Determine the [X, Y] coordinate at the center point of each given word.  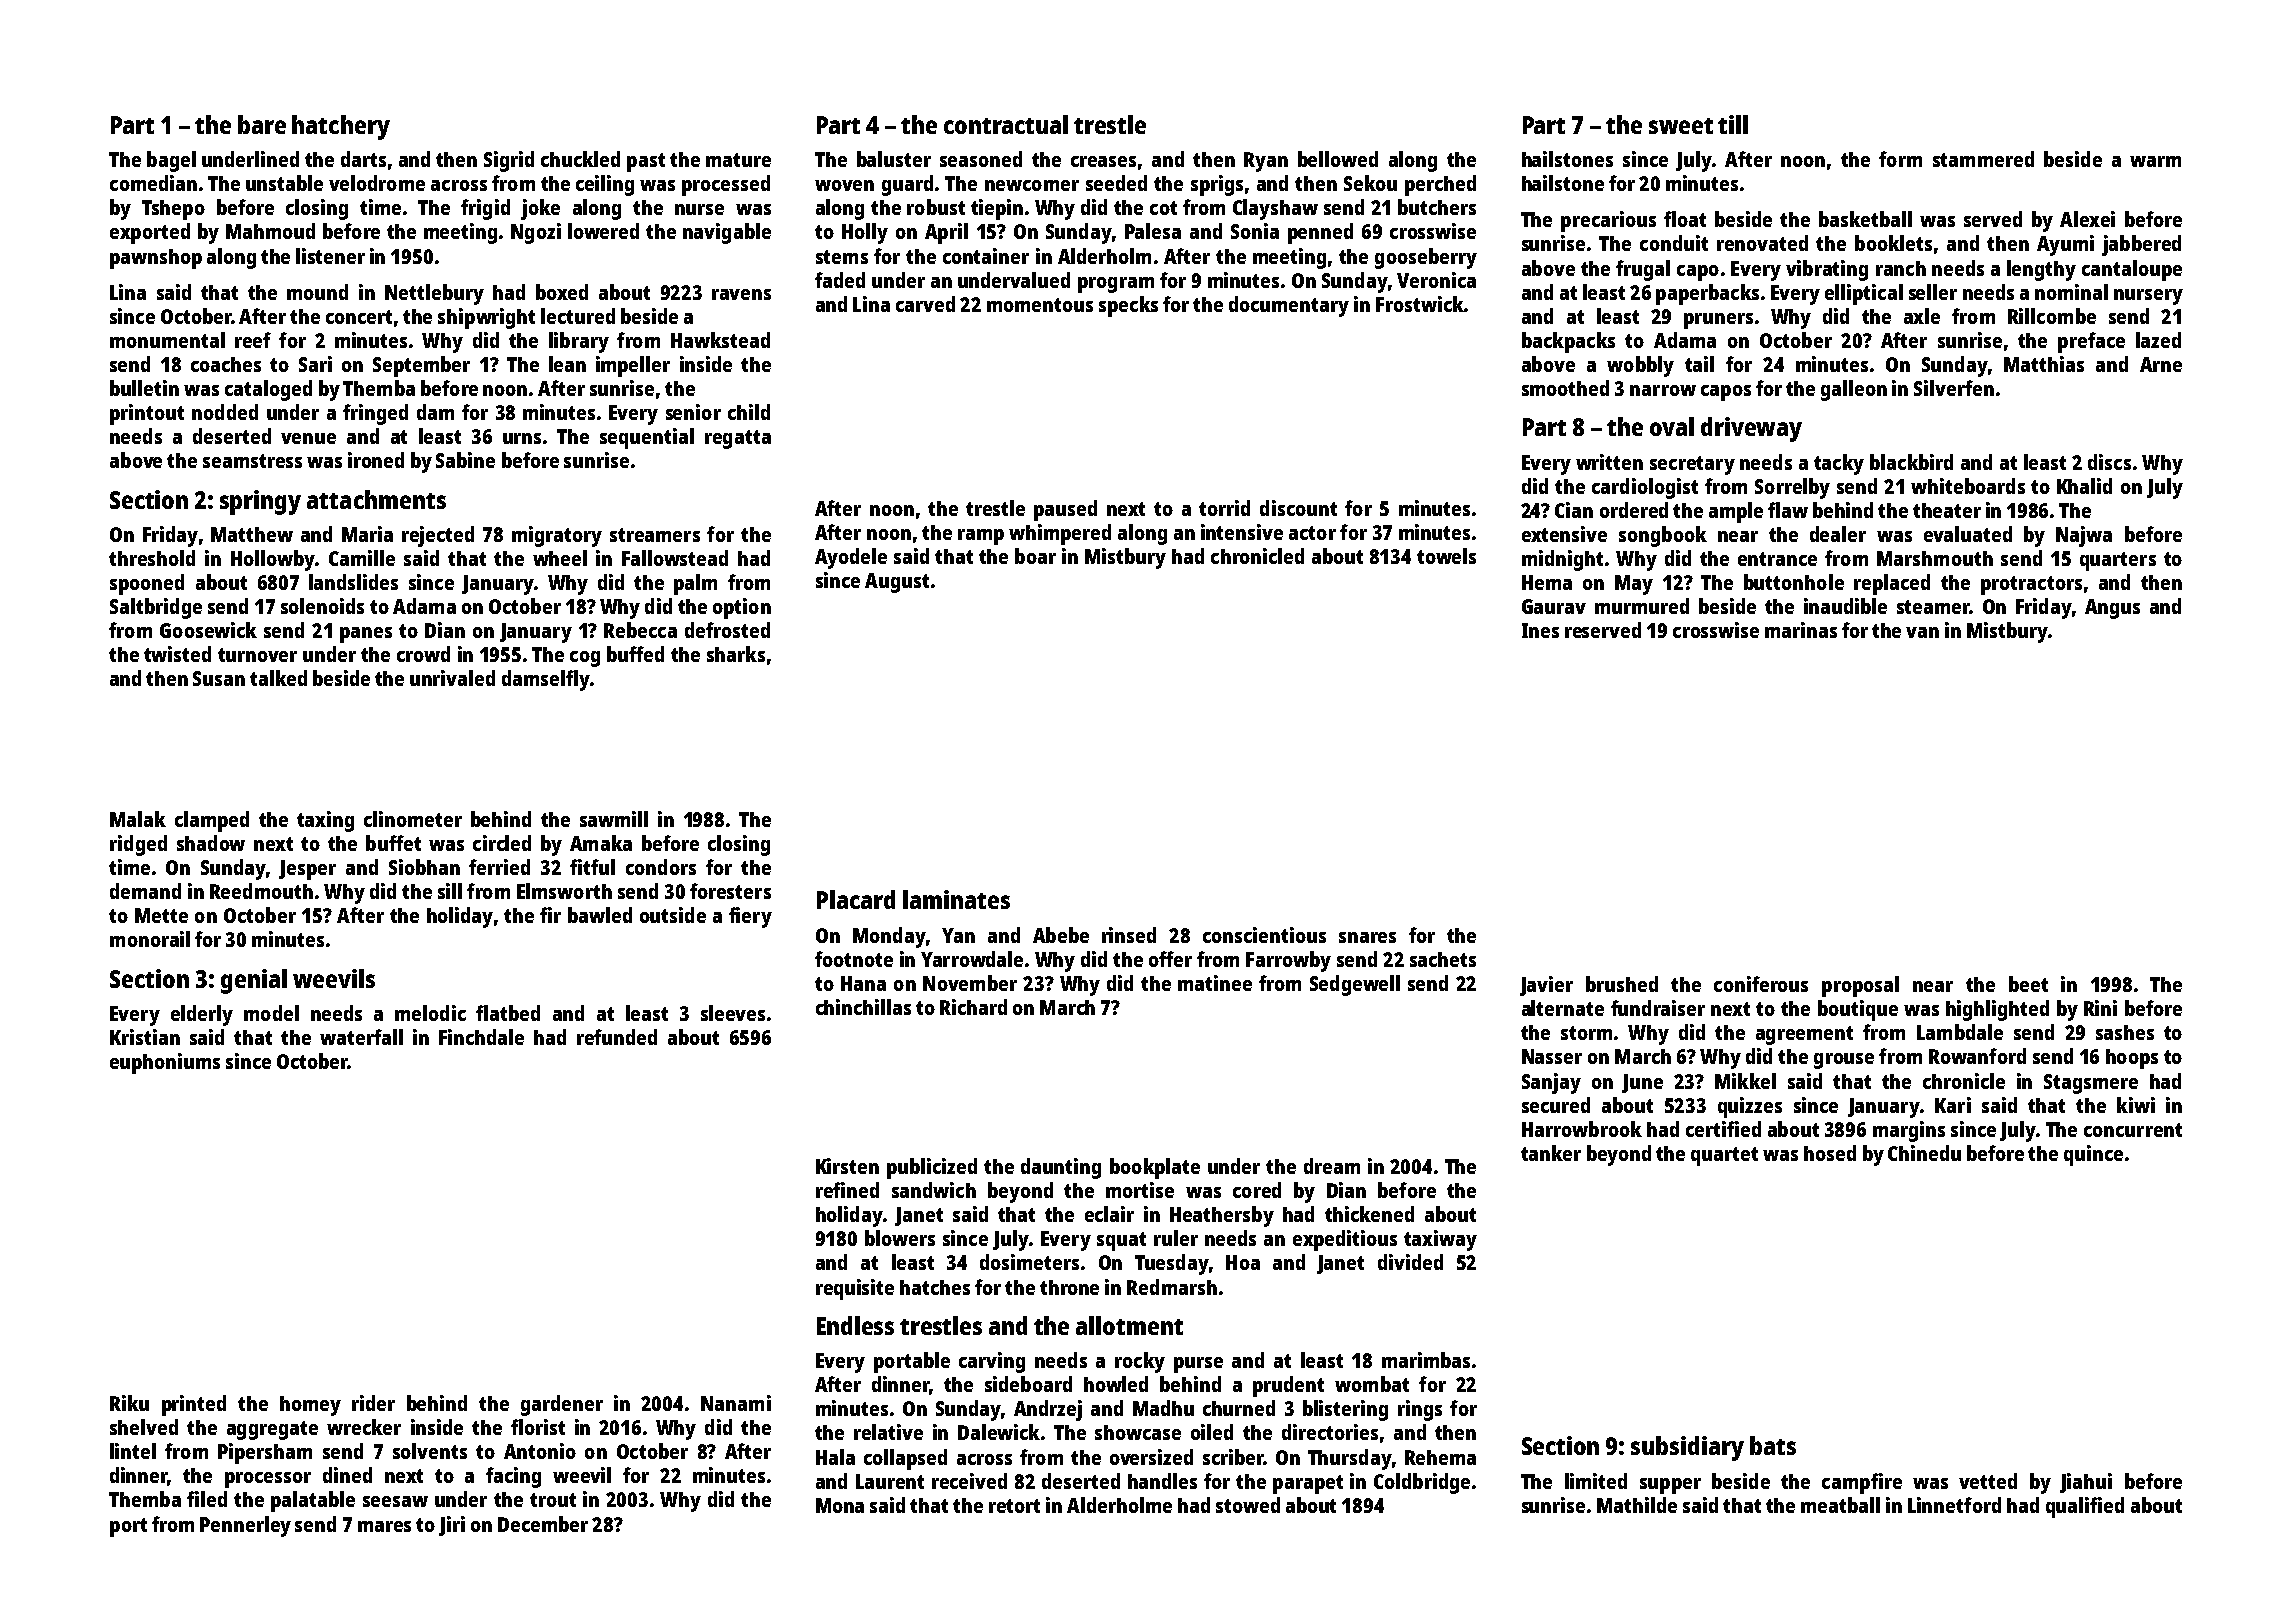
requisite [855, 1289]
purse [1198, 1365]
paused [1065, 510]
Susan [219, 678]
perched [1440, 185]
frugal [1643, 270]
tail [1699, 364]
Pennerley [245, 1526]
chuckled [580, 159]
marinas [1801, 630]
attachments [376, 499]
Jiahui [2086, 1483]
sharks [736, 654]
